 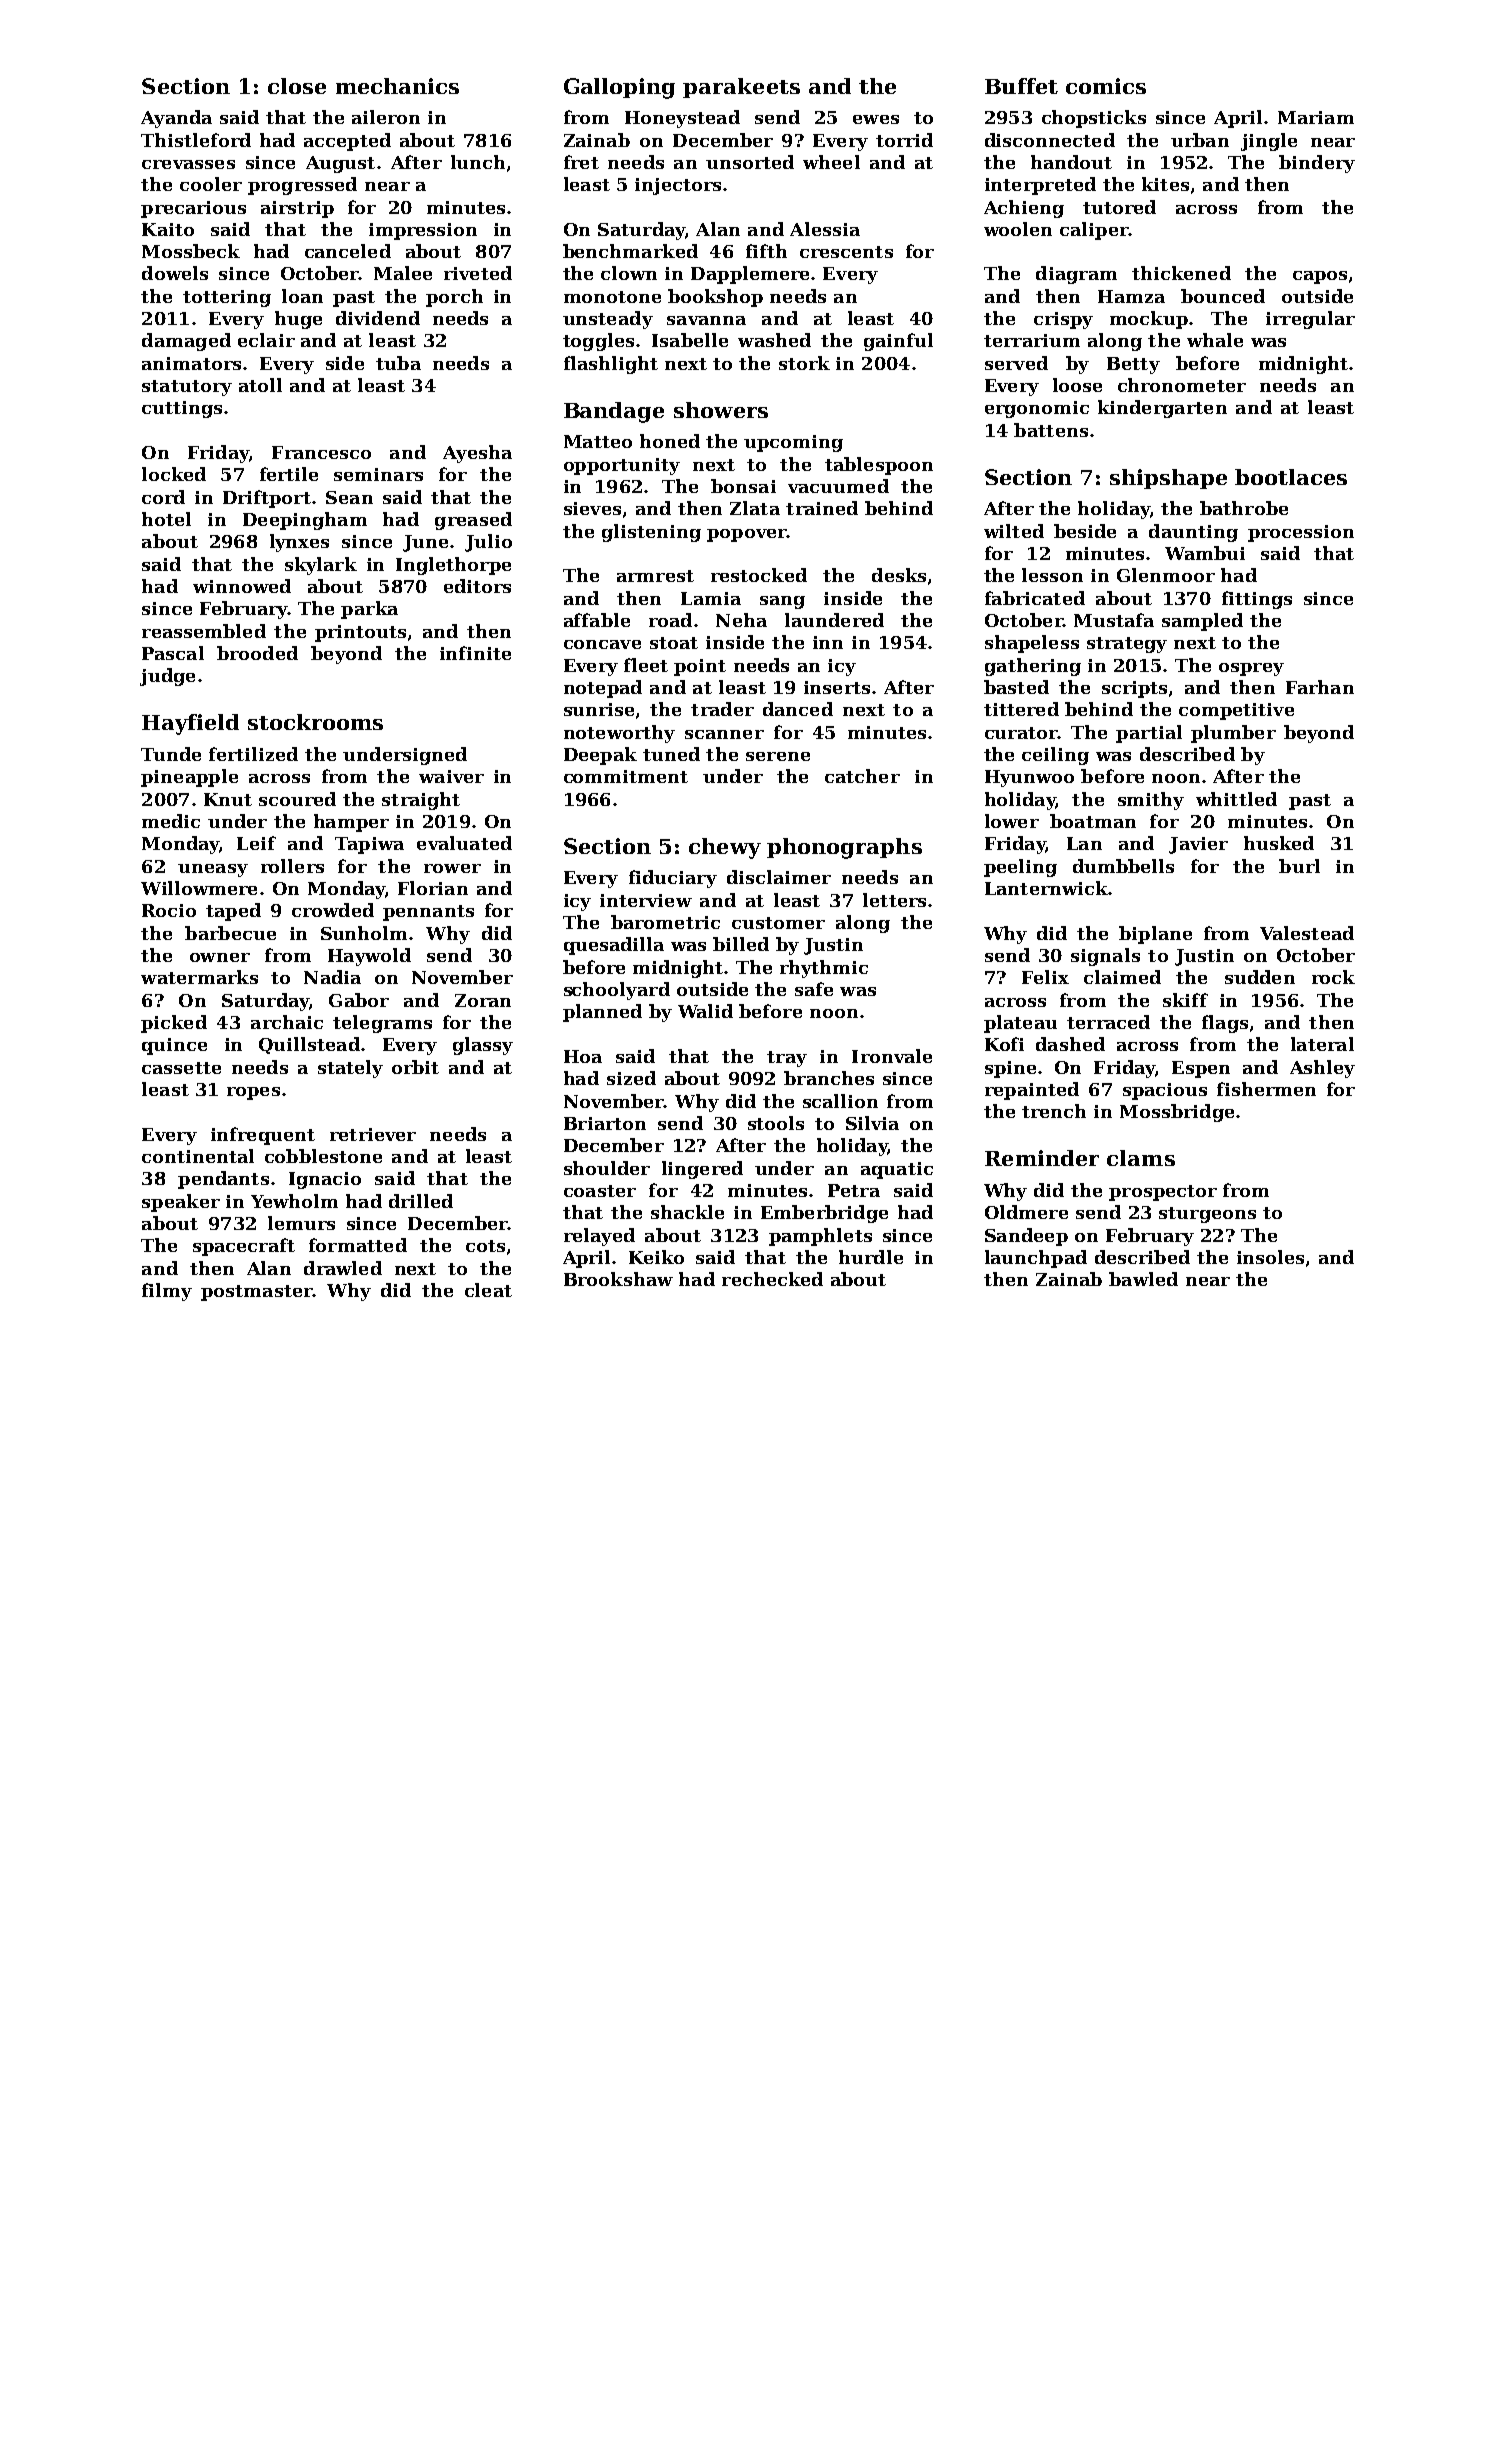 I want to click on mechanics, so click(x=397, y=86).
